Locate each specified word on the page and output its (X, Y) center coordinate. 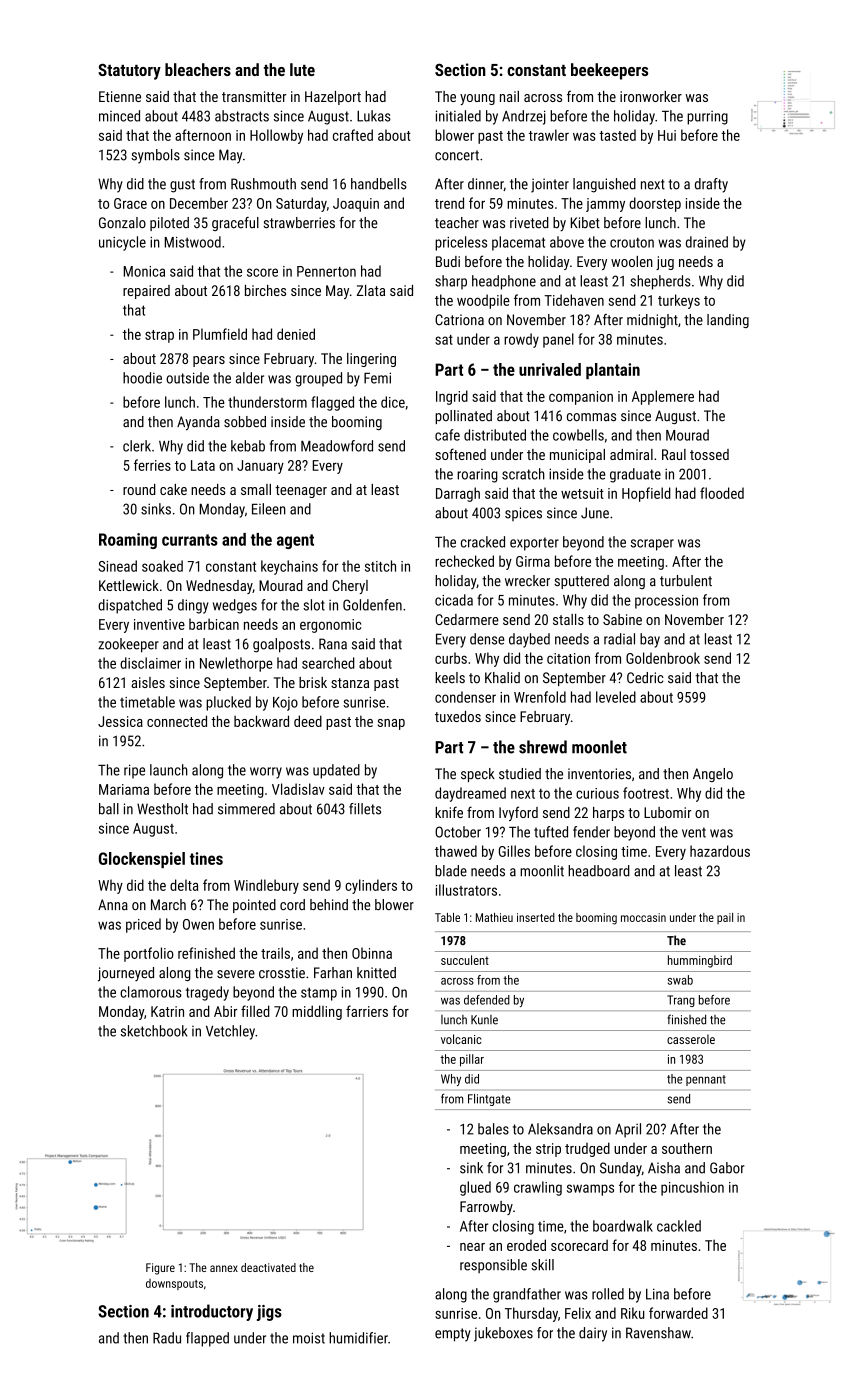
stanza (350, 683)
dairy (593, 1334)
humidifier (358, 1338)
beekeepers (609, 71)
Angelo (713, 775)
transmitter (254, 96)
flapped (207, 1339)
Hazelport (333, 98)
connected (177, 721)
